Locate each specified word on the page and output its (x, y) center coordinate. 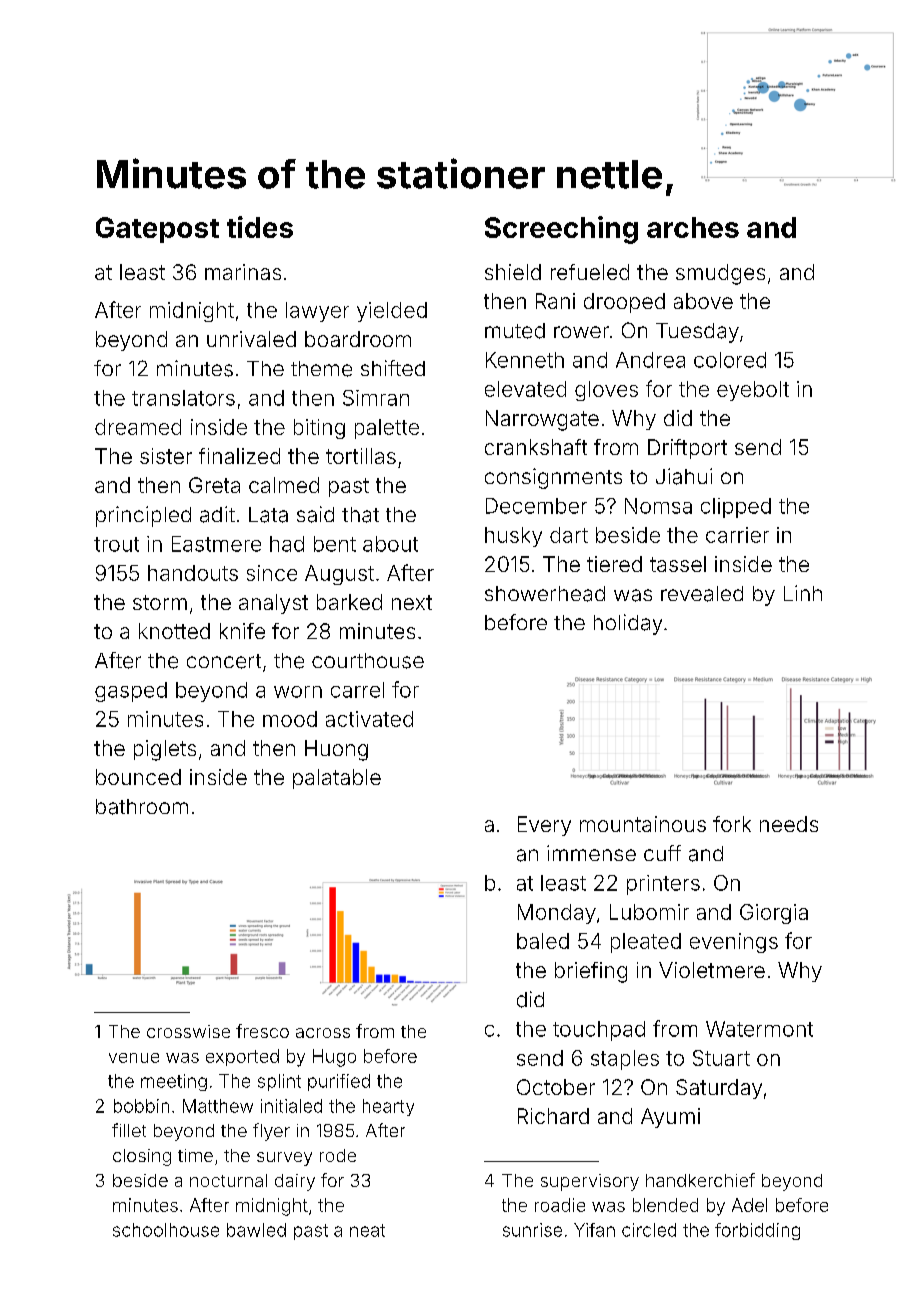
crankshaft (536, 447)
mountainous (643, 824)
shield (513, 272)
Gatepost (157, 230)
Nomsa (658, 506)
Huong (336, 750)
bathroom (142, 807)
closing (142, 1157)
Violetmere (712, 970)
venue (134, 1058)
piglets (165, 750)
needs (789, 824)
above (703, 301)
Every (544, 826)
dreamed (138, 427)
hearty (388, 1107)
